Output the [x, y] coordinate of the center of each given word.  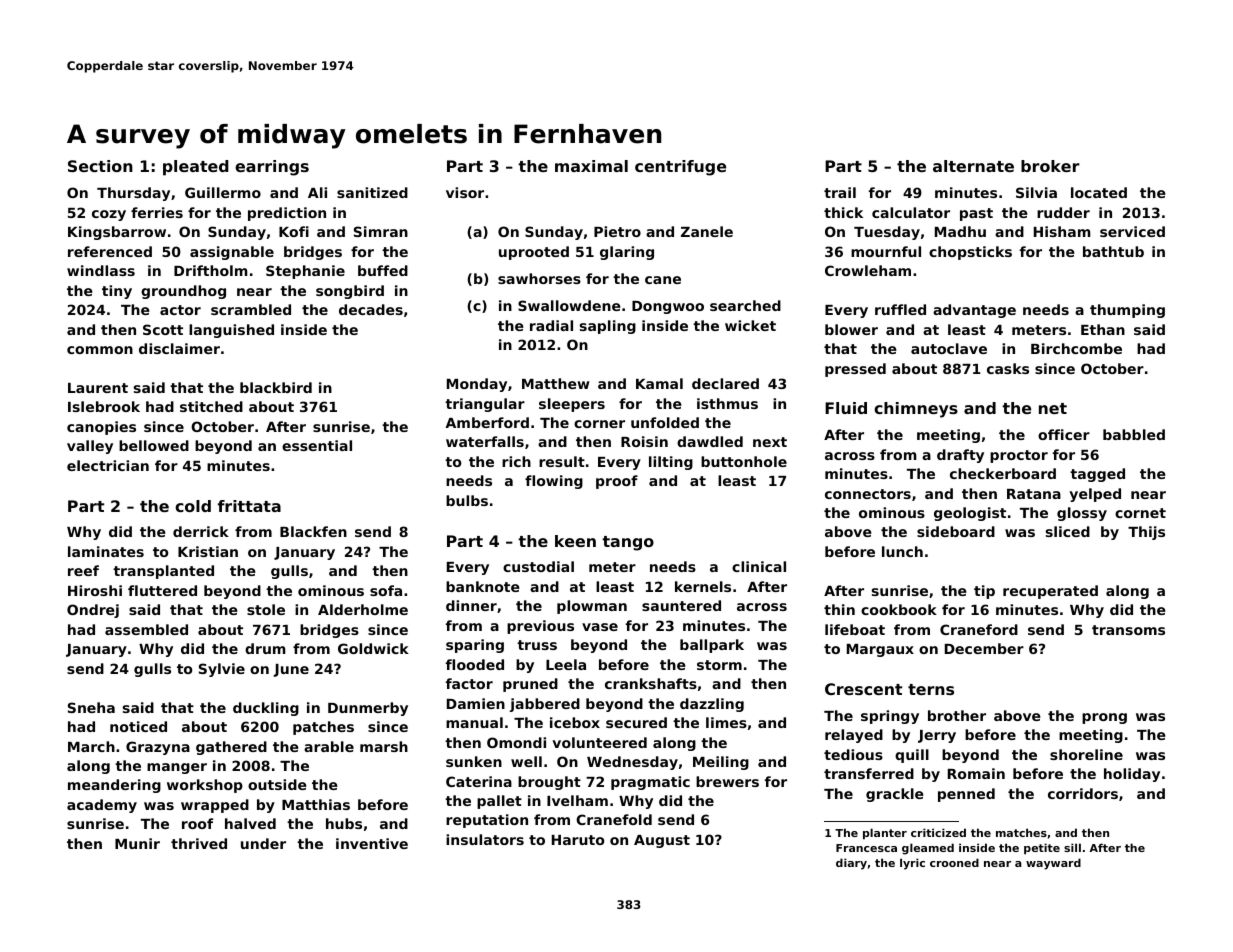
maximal [591, 166]
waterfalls [485, 441]
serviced [1132, 231]
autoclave [949, 348]
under [263, 843]
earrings [272, 168]
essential [317, 445]
